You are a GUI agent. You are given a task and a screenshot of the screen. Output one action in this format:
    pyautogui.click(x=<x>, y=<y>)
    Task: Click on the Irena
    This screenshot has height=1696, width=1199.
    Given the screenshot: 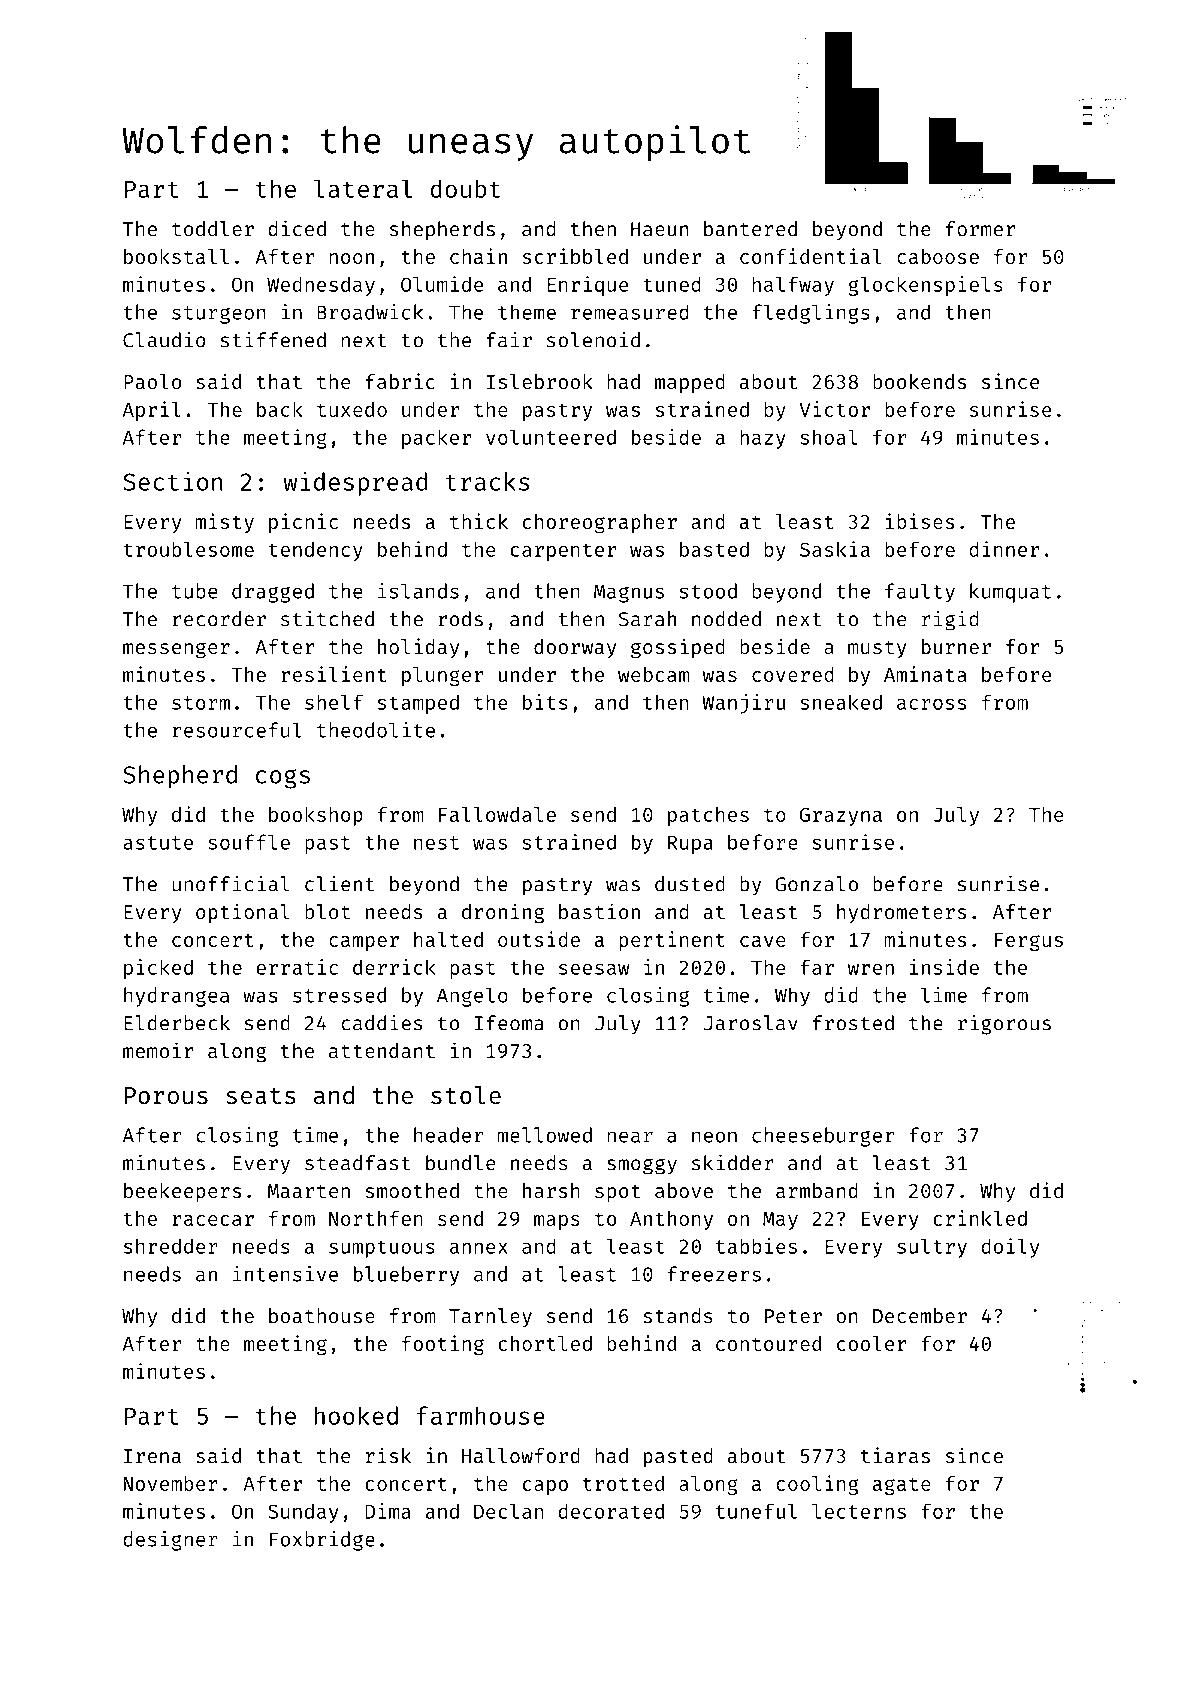 What is the action you would take?
    pyautogui.click(x=152, y=1456)
